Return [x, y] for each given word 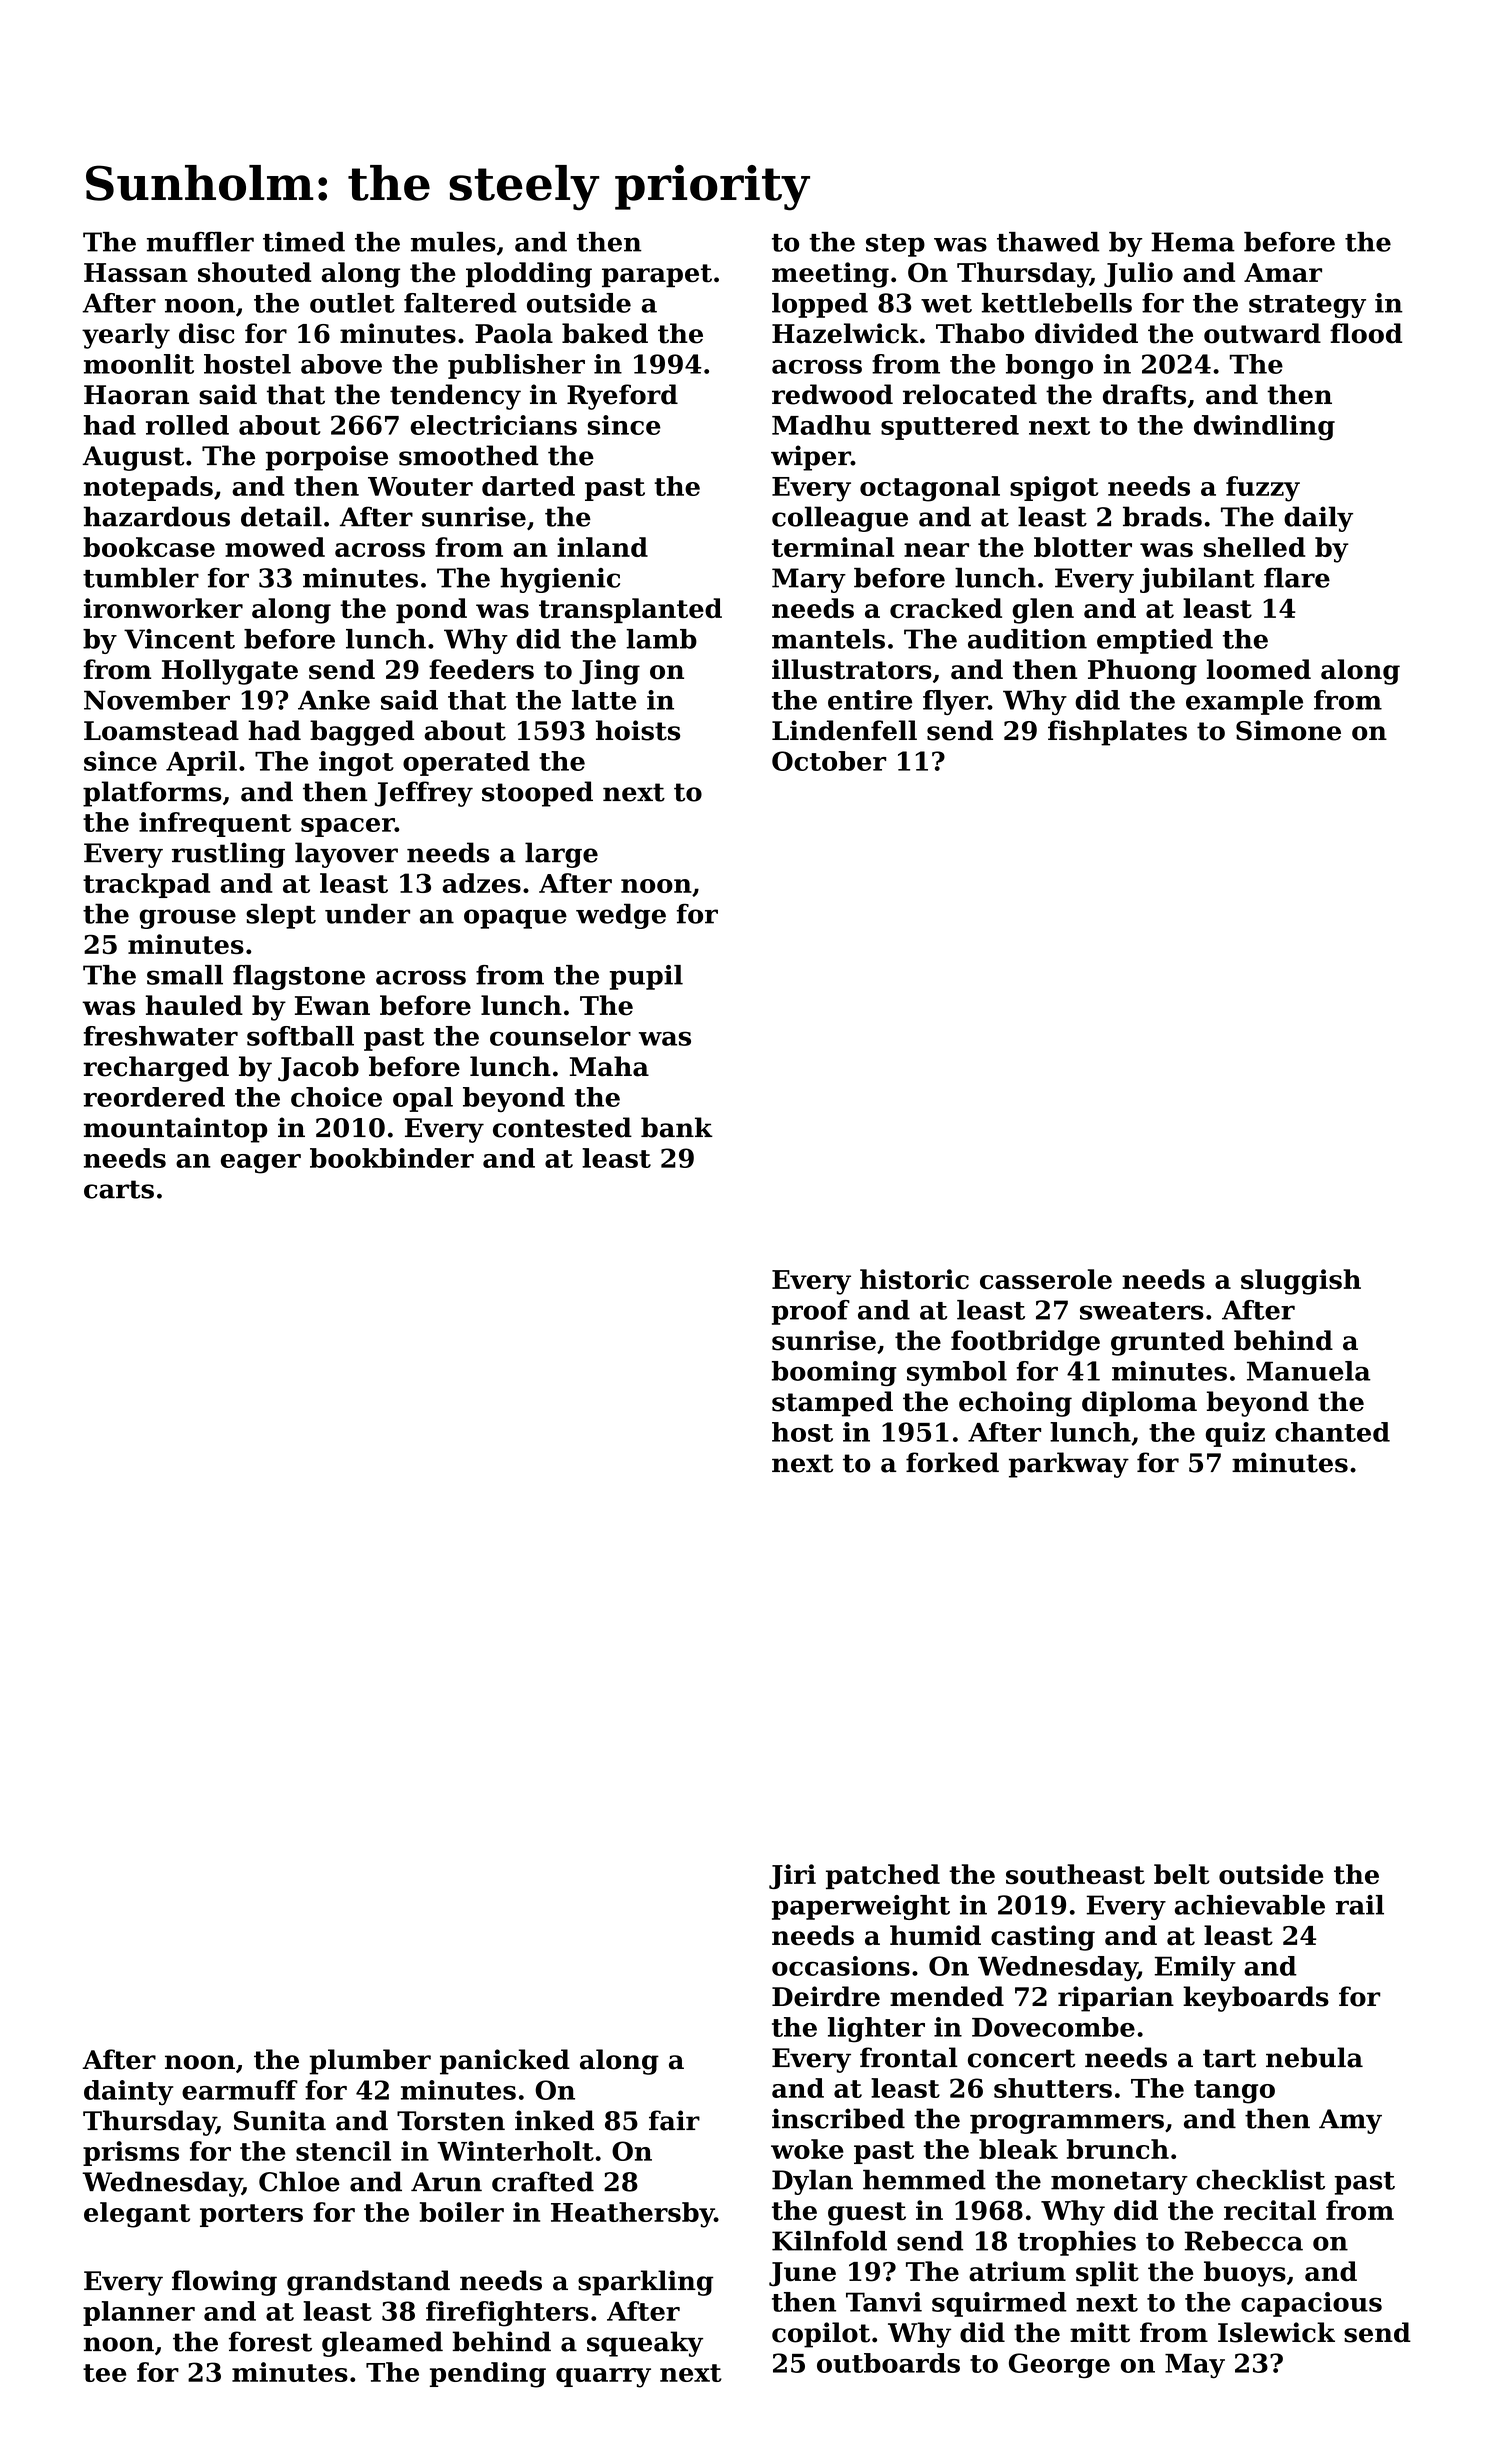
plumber [370, 2062]
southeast [1075, 1874]
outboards [888, 2363]
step [895, 245]
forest [270, 2341]
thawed [1048, 242]
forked [952, 1462]
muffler [200, 242]
